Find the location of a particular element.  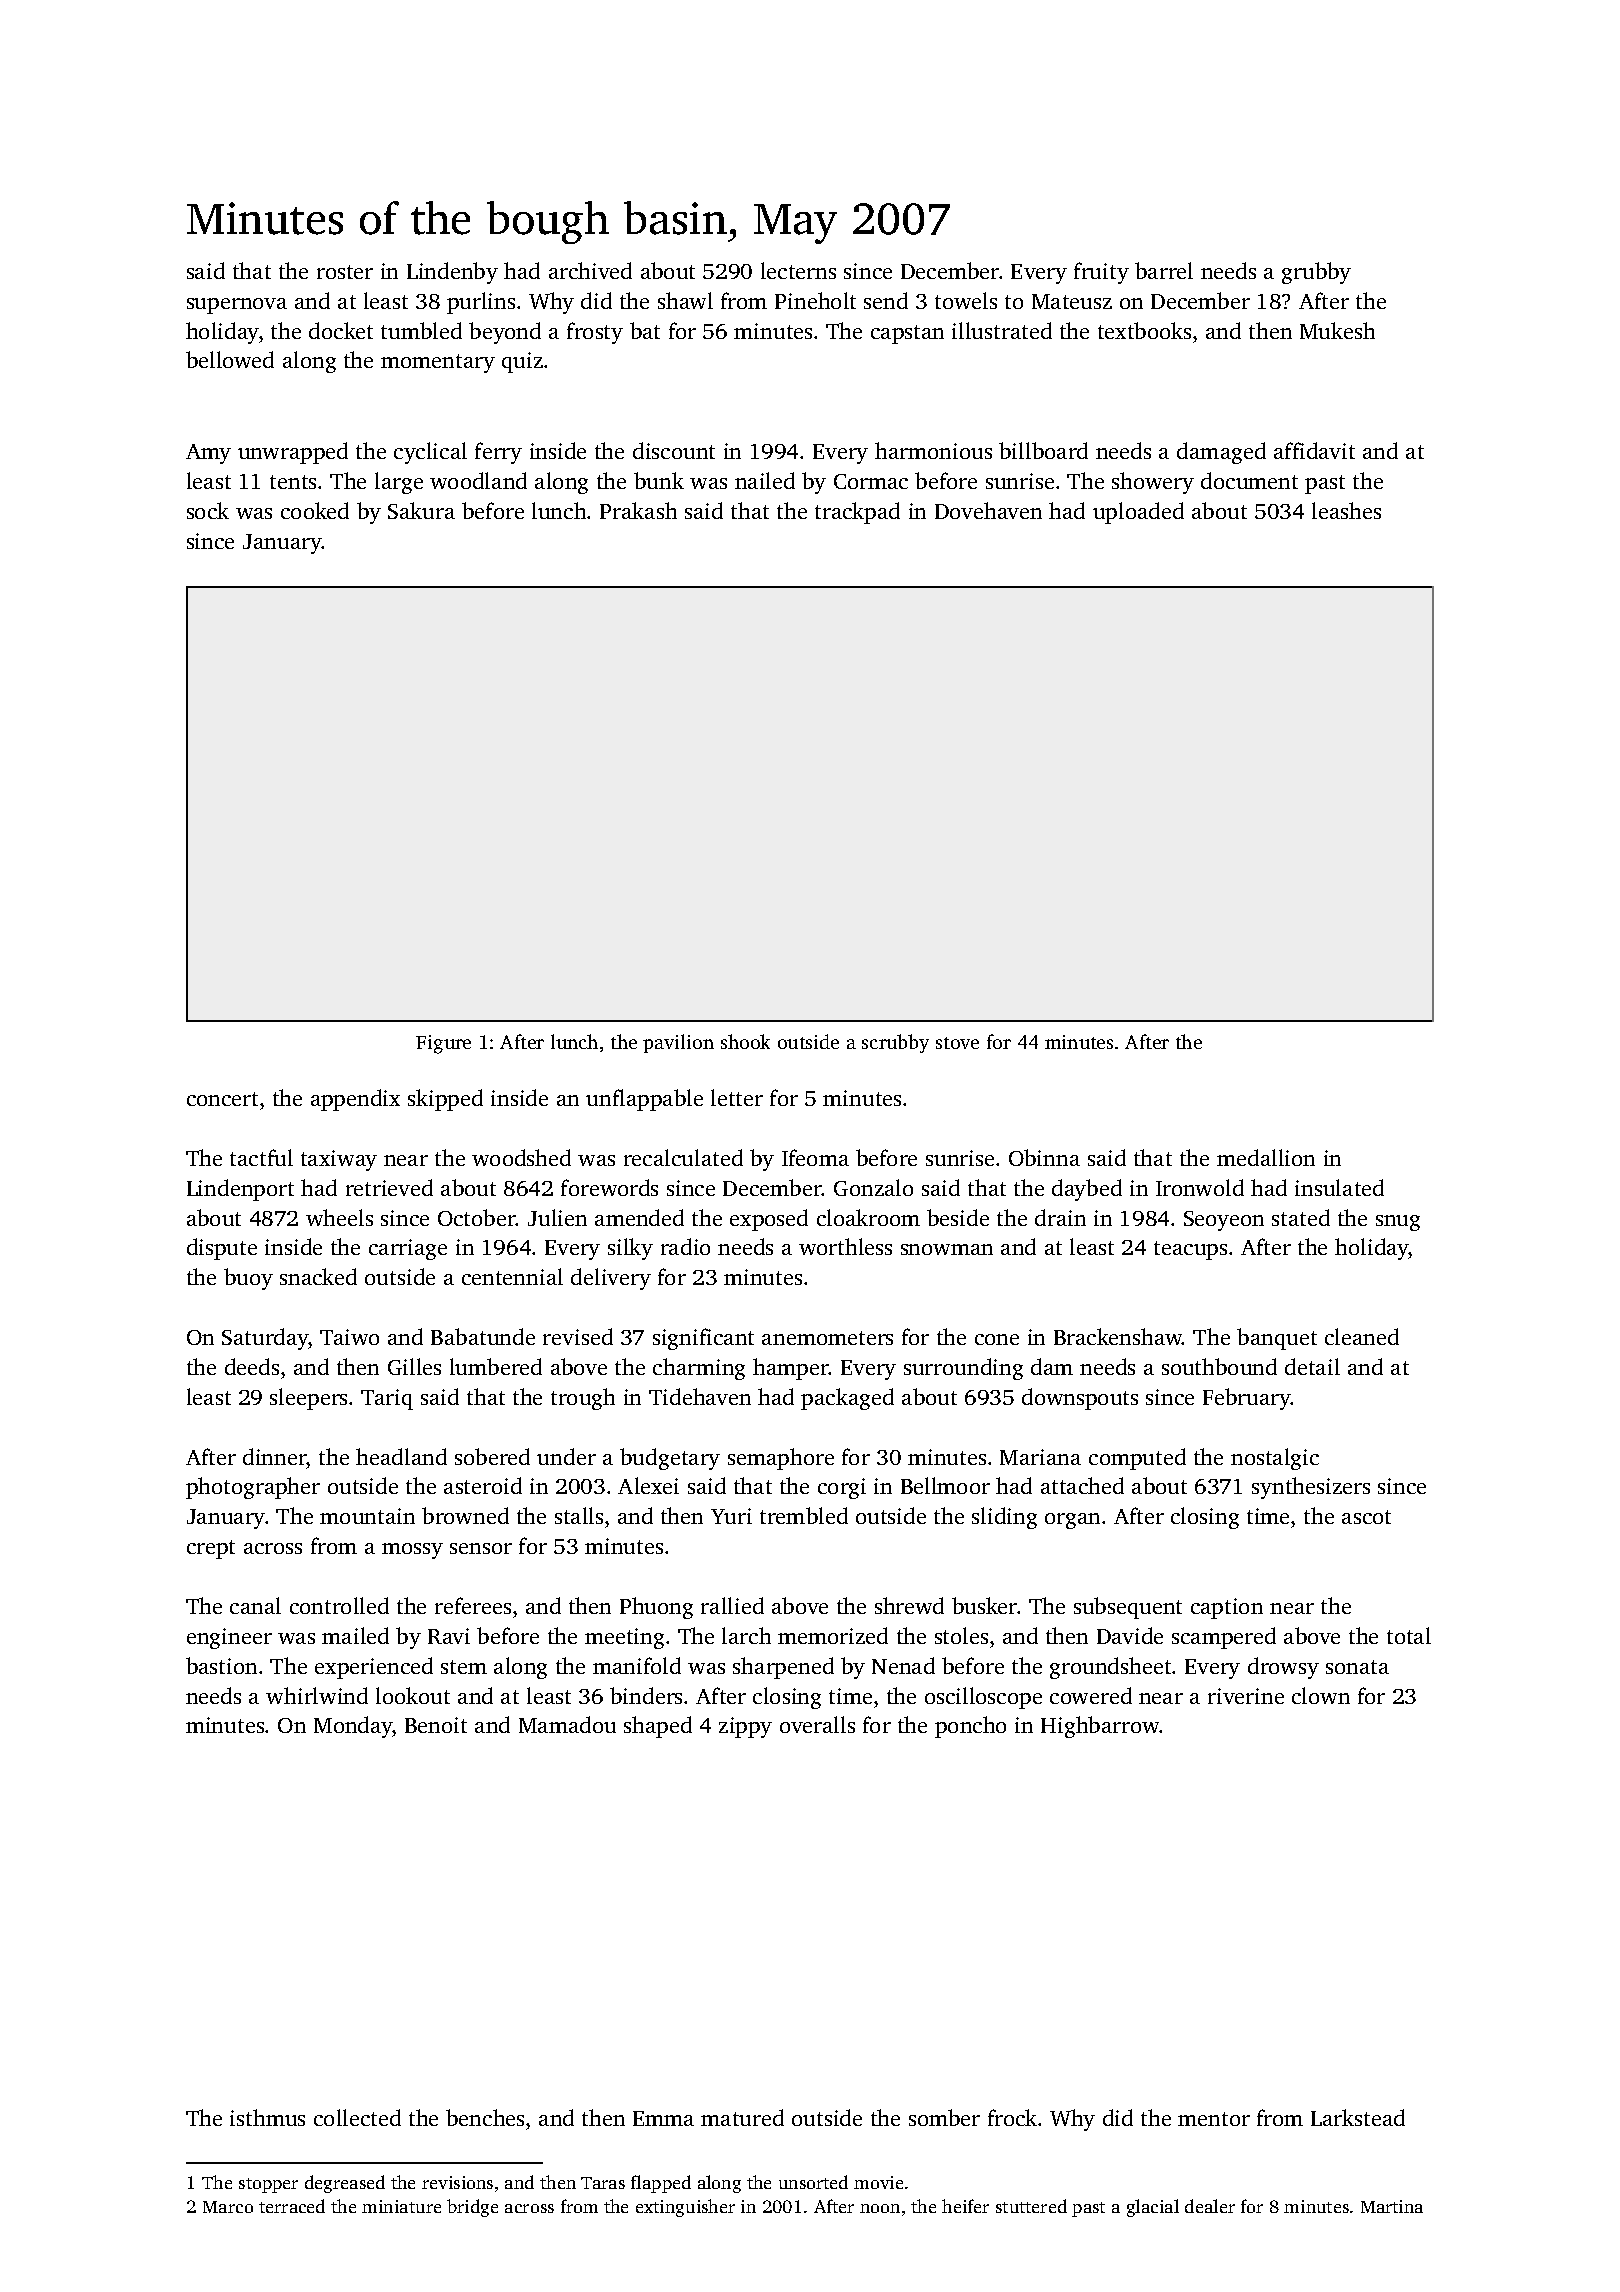

beyond is located at coordinates (505, 333).
